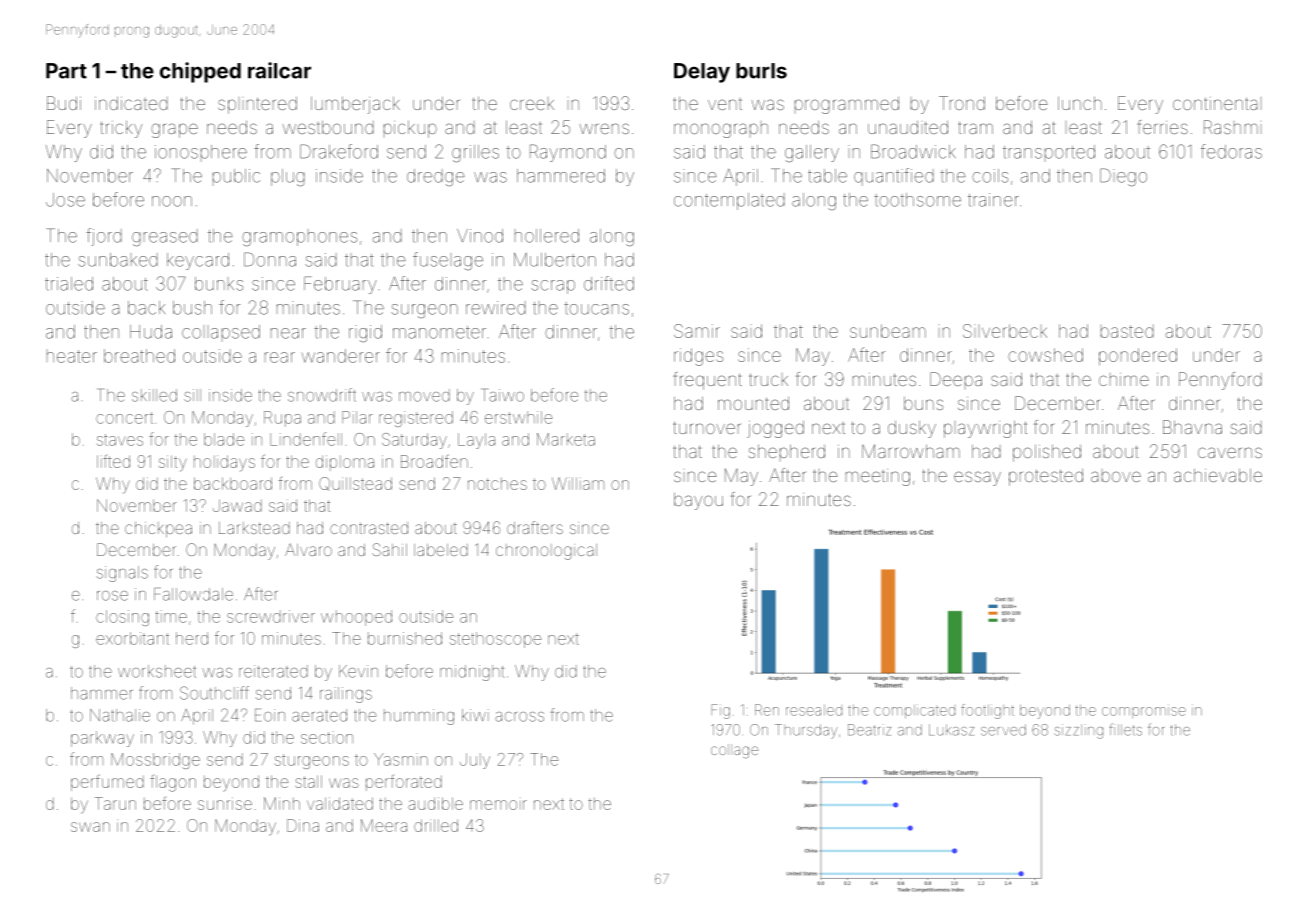 The width and height of the screenshot is (1308, 924). What do you see at coordinates (1144, 711) in the screenshot?
I see `compromise` at bounding box center [1144, 711].
